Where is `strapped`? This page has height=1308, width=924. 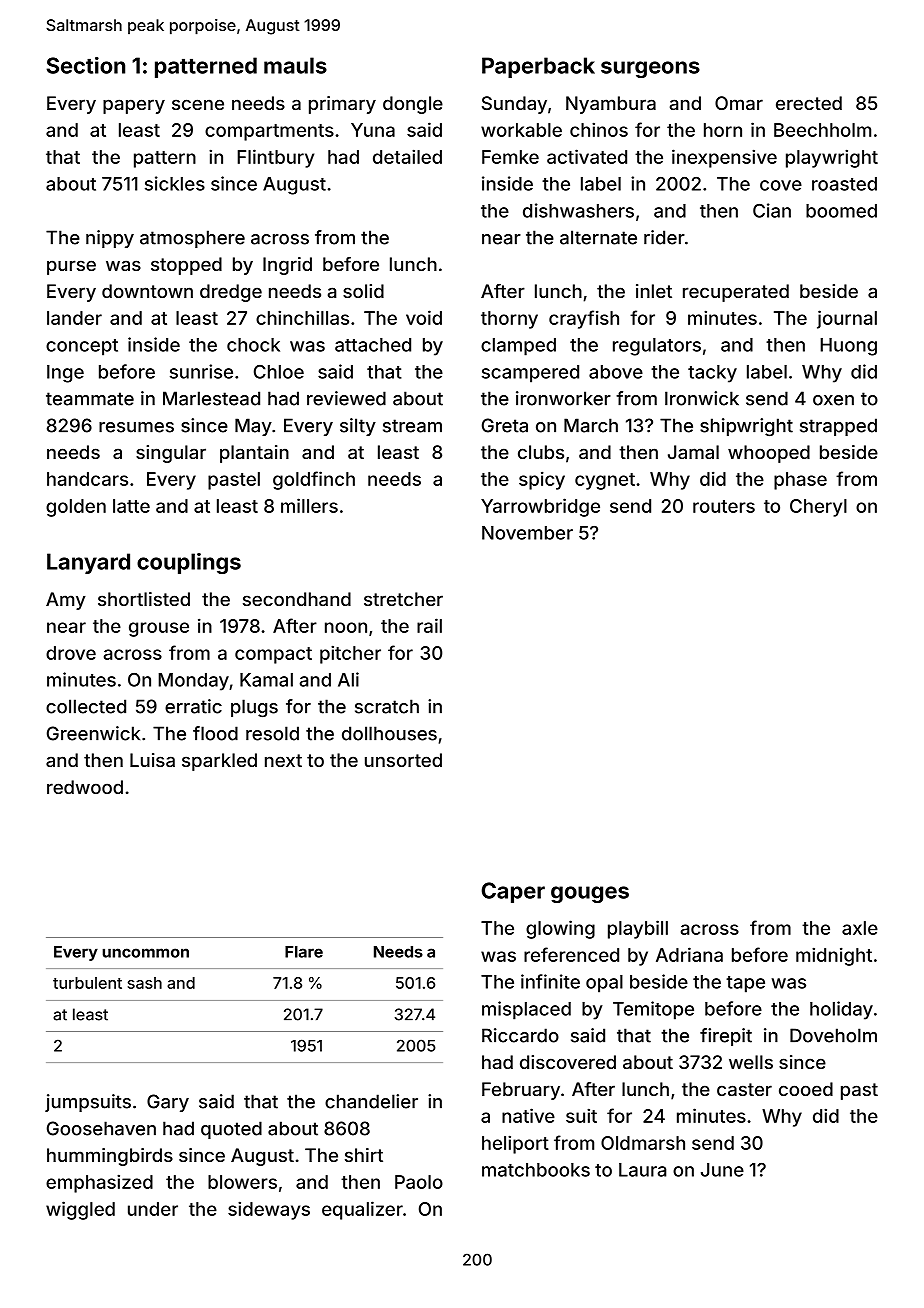 strapped is located at coordinates (838, 427).
